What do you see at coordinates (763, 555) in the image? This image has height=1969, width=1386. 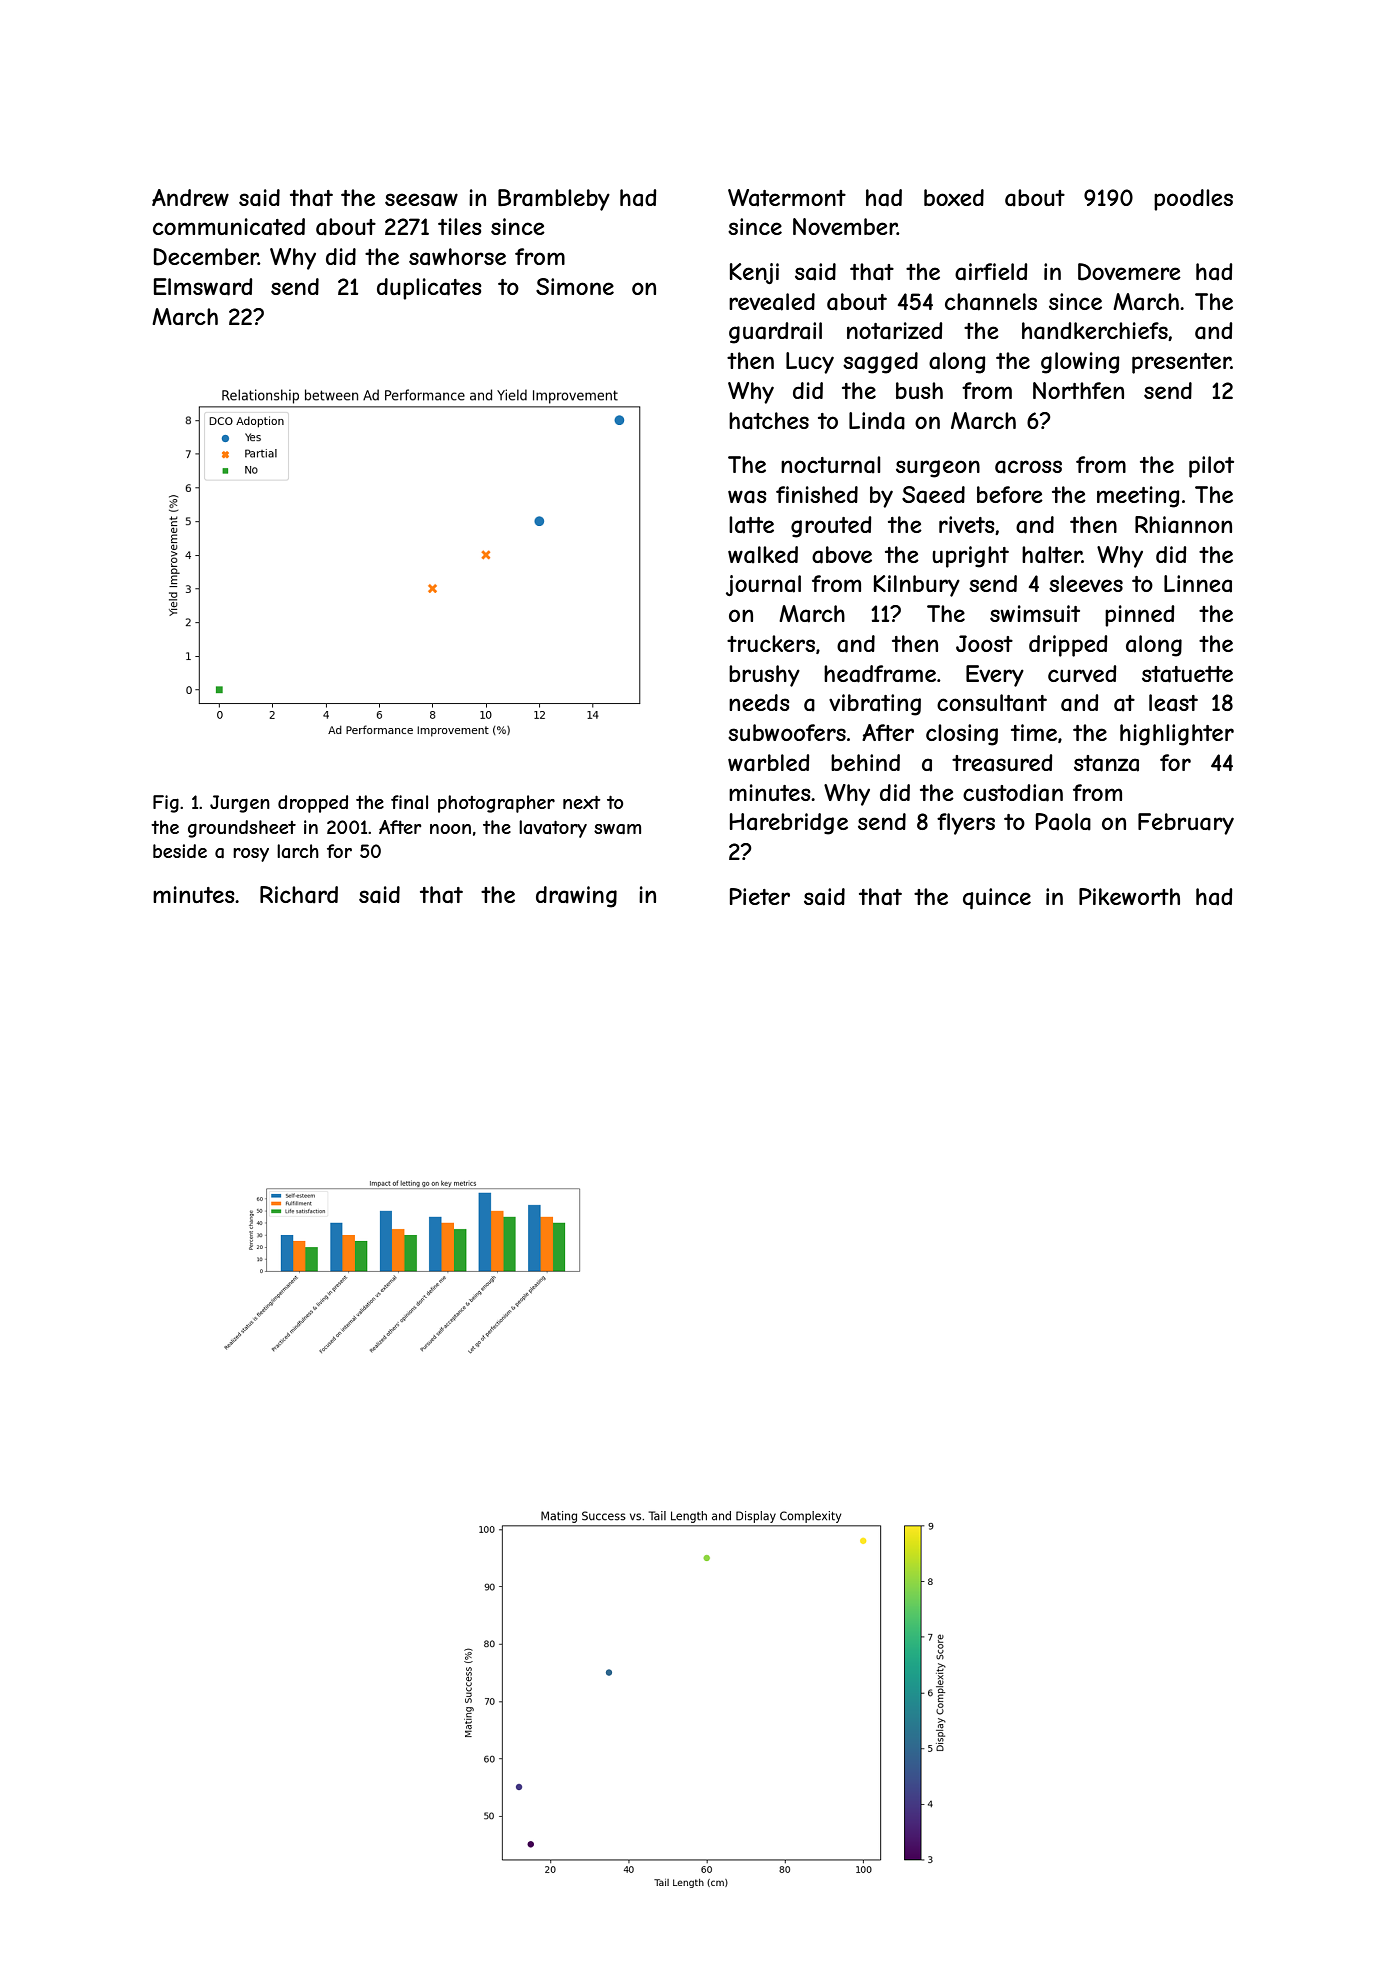 I see `walked` at bounding box center [763, 555].
